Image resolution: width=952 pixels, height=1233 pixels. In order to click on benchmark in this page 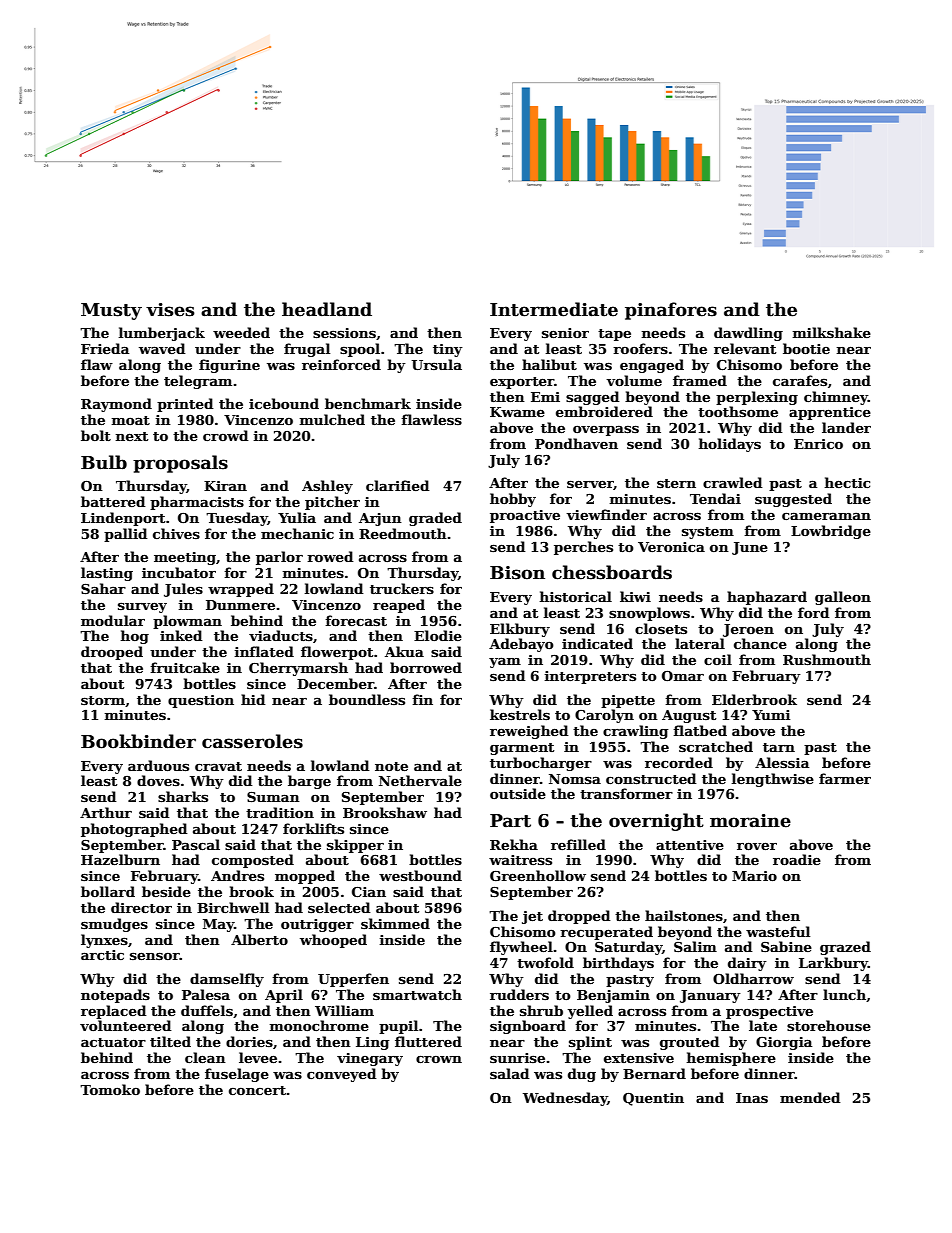, I will do `click(368, 403)`.
